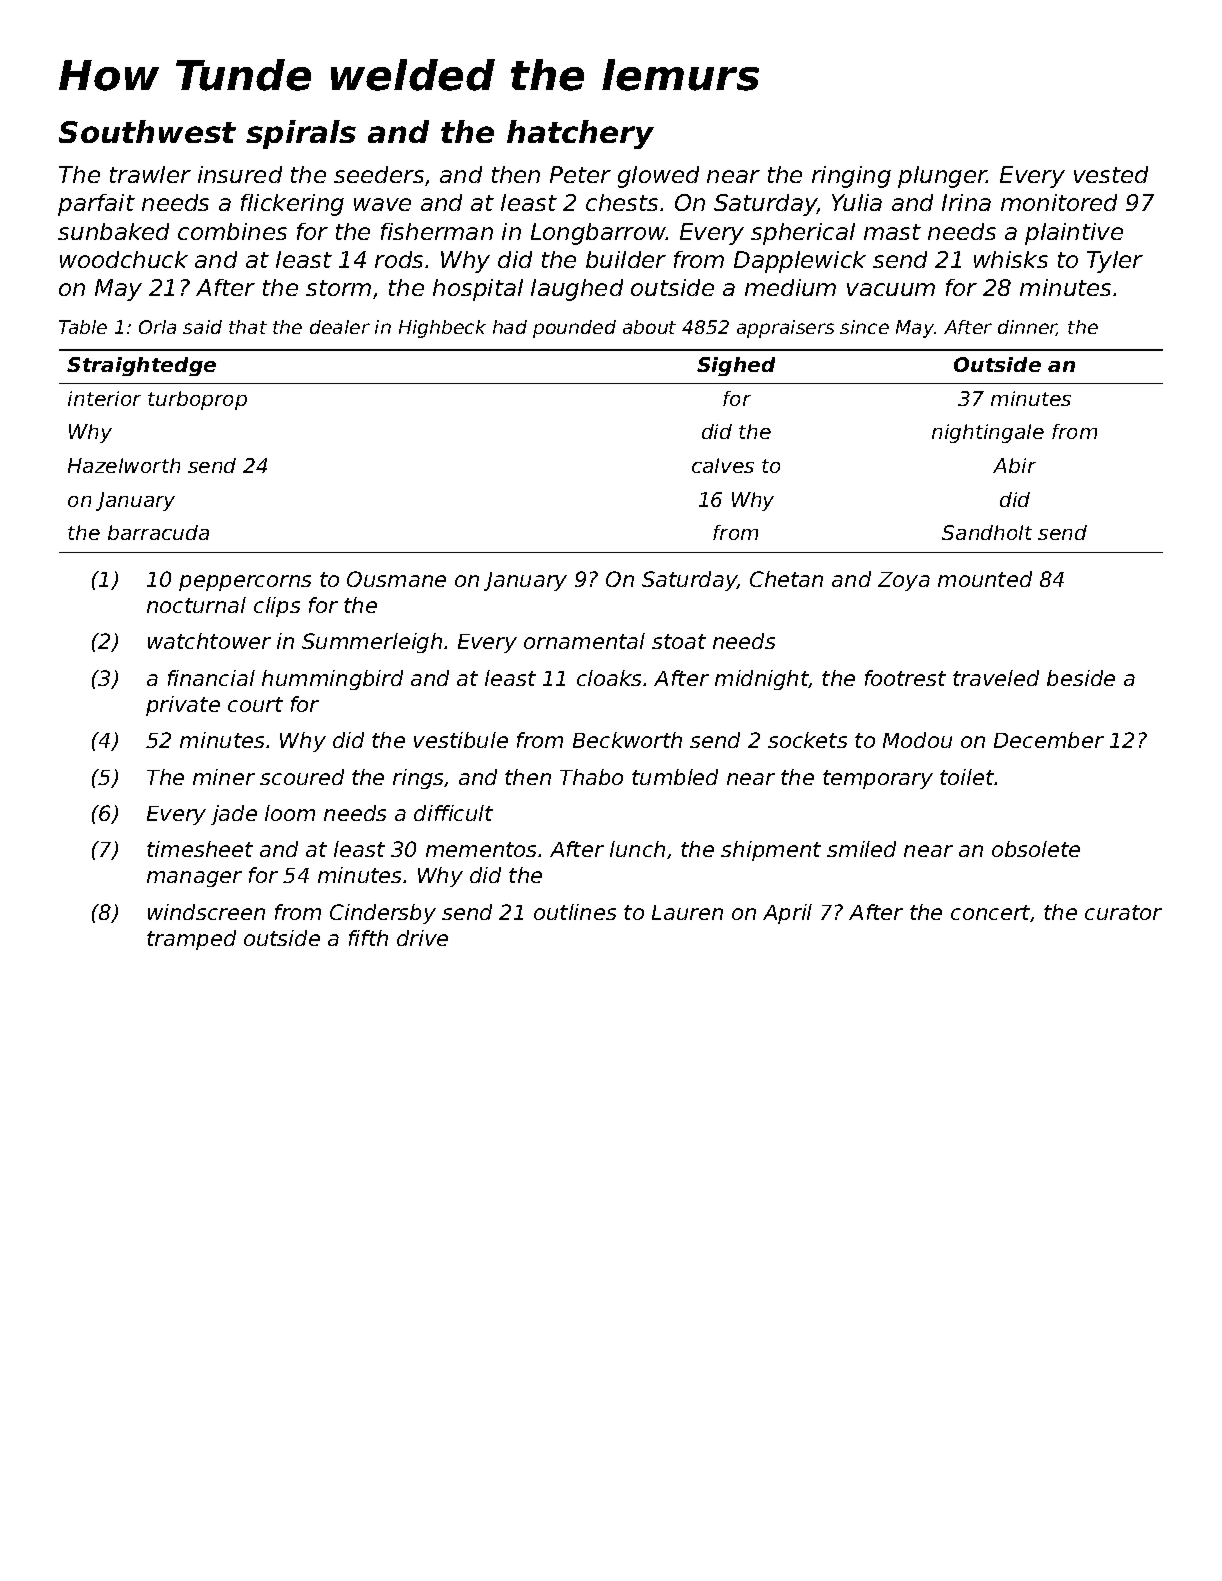 The width and height of the document is (1222, 1581). What do you see at coordinates (368, 938) in the document?
I see `fifth` at bounding box center [368, 938].
